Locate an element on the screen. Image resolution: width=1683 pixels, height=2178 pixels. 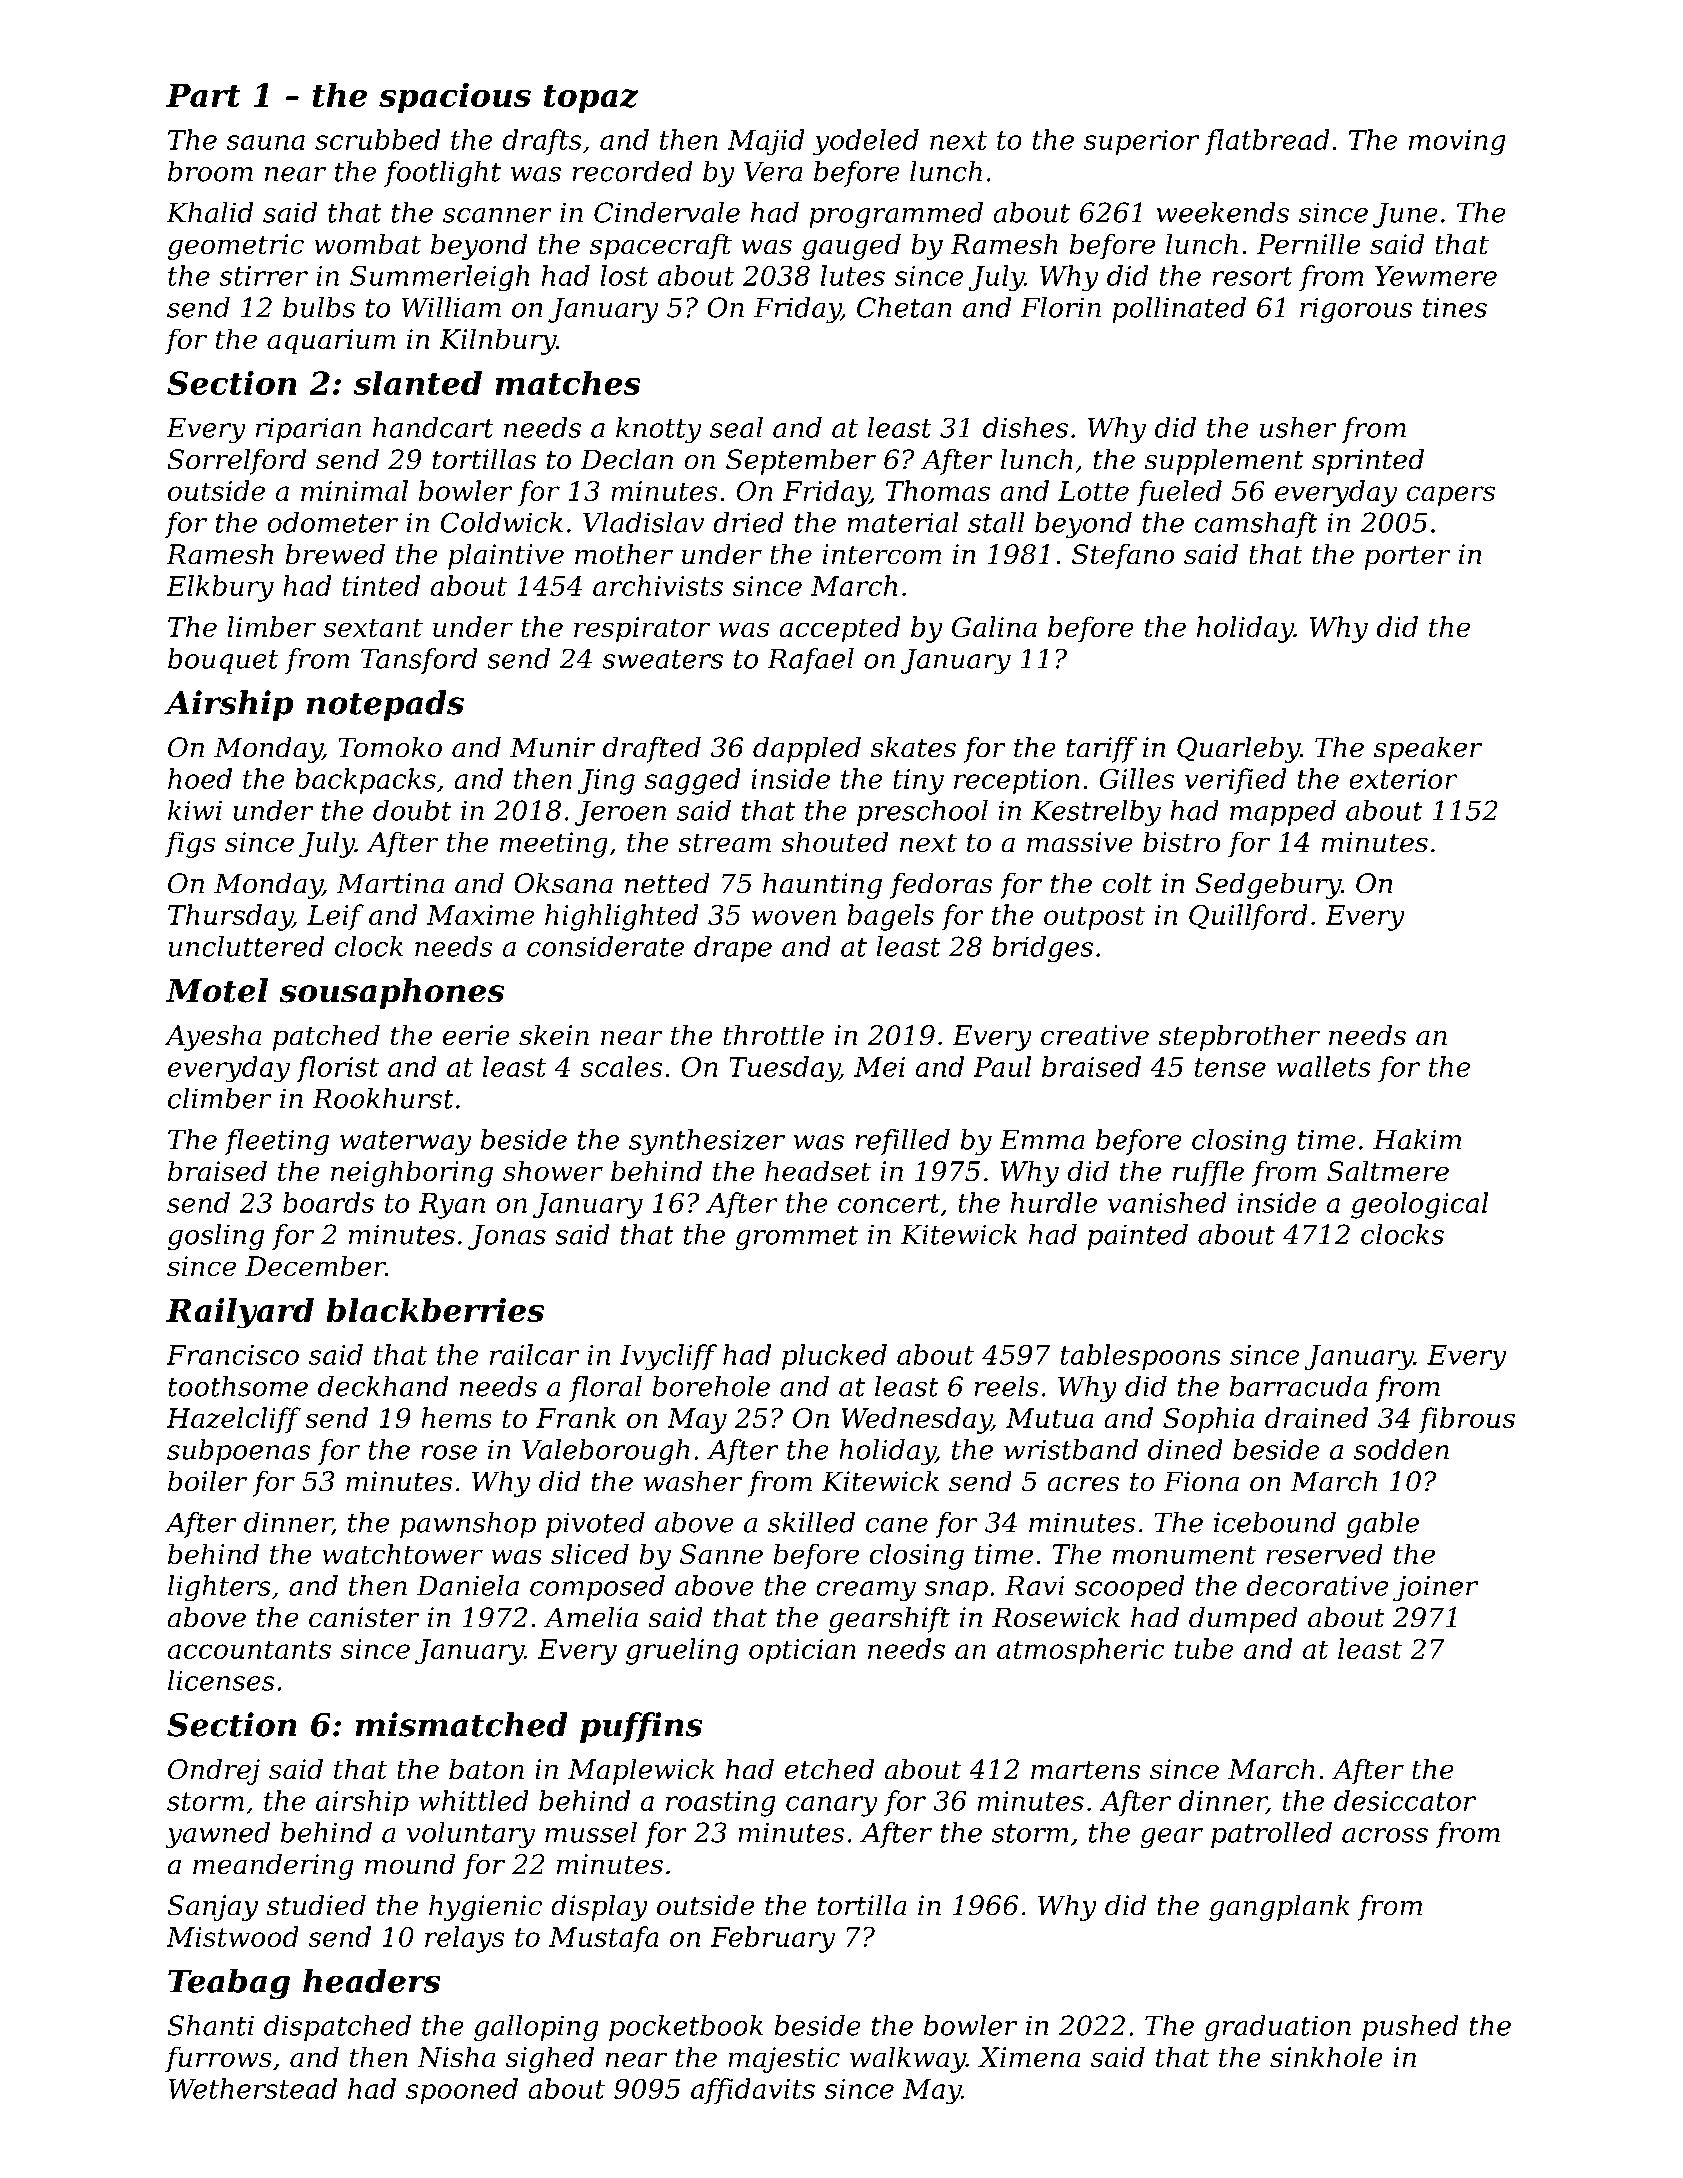
atmospheric is located at coordinates (1080, 1651).
